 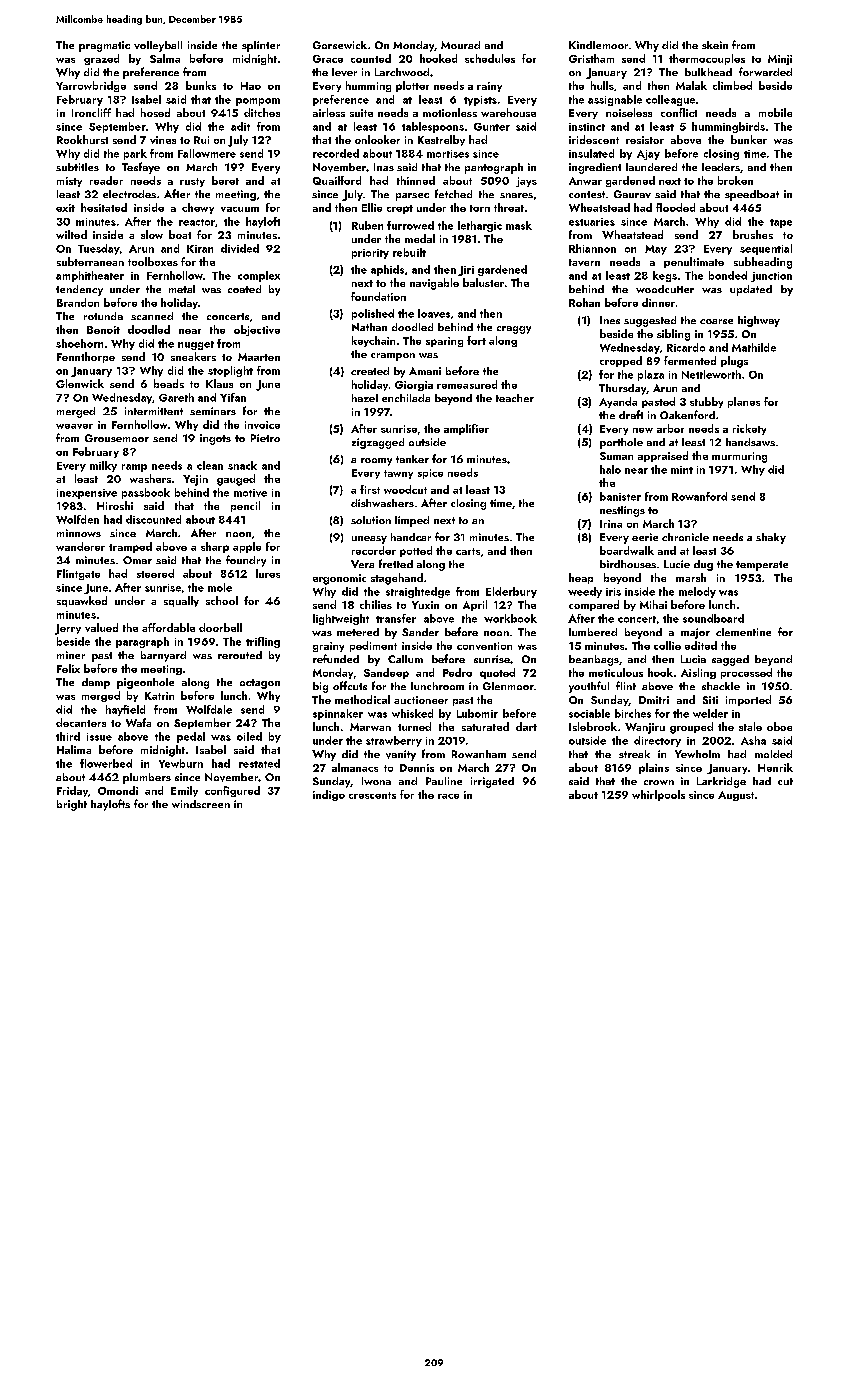 I want to click on fretted, so click(x=396, y=563).
